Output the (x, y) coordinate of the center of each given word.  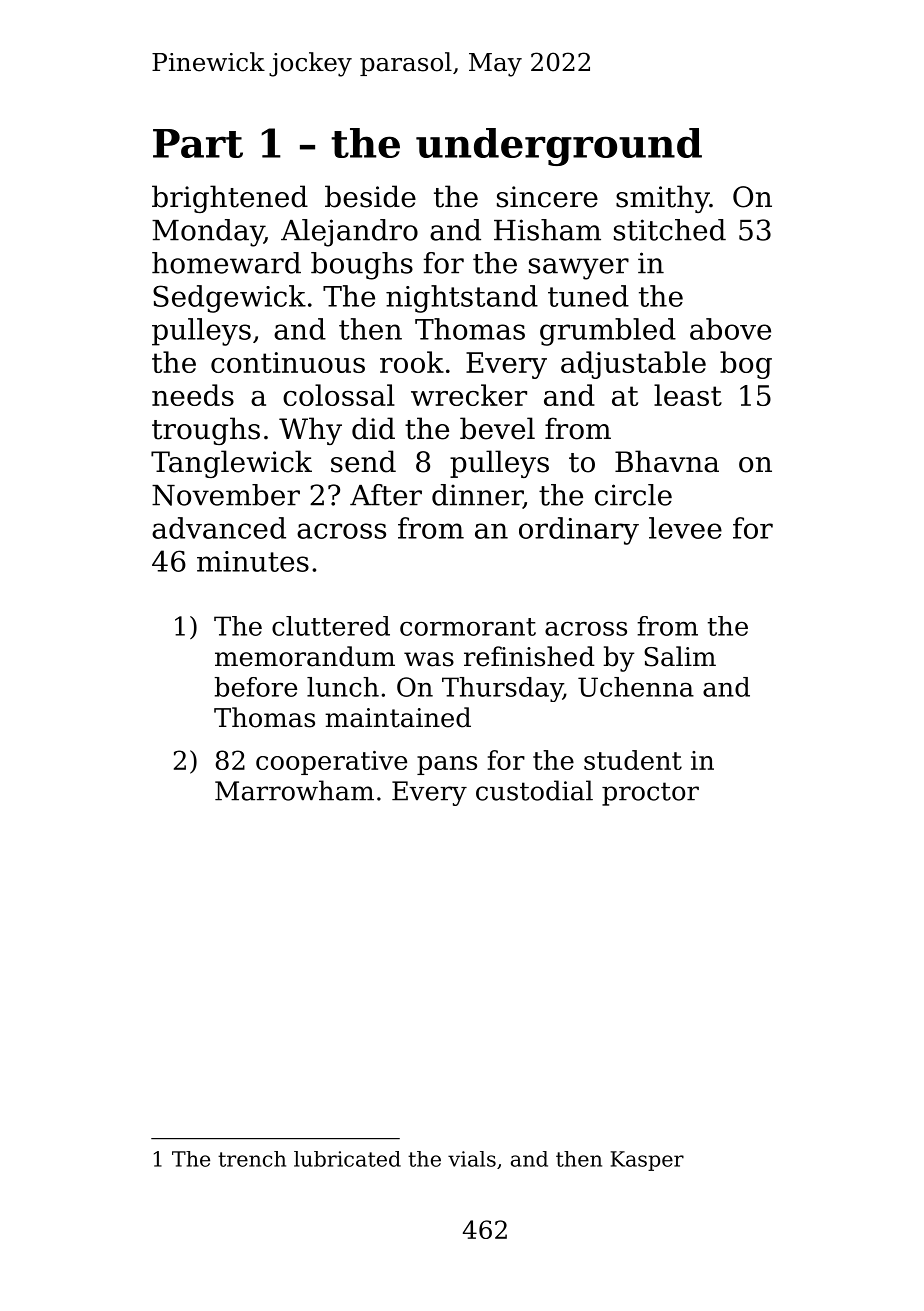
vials (472, 1159)
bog (746, 365)
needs (193, 395)
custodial (534, 790)
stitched (670, 230)
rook (412, 362)
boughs (362, 266)
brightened (230, 199)
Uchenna (636, 687)
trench (252, 1159)
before (255, 687)
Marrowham (294, 790)
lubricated (347, 1159)
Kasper (647, 1161)
